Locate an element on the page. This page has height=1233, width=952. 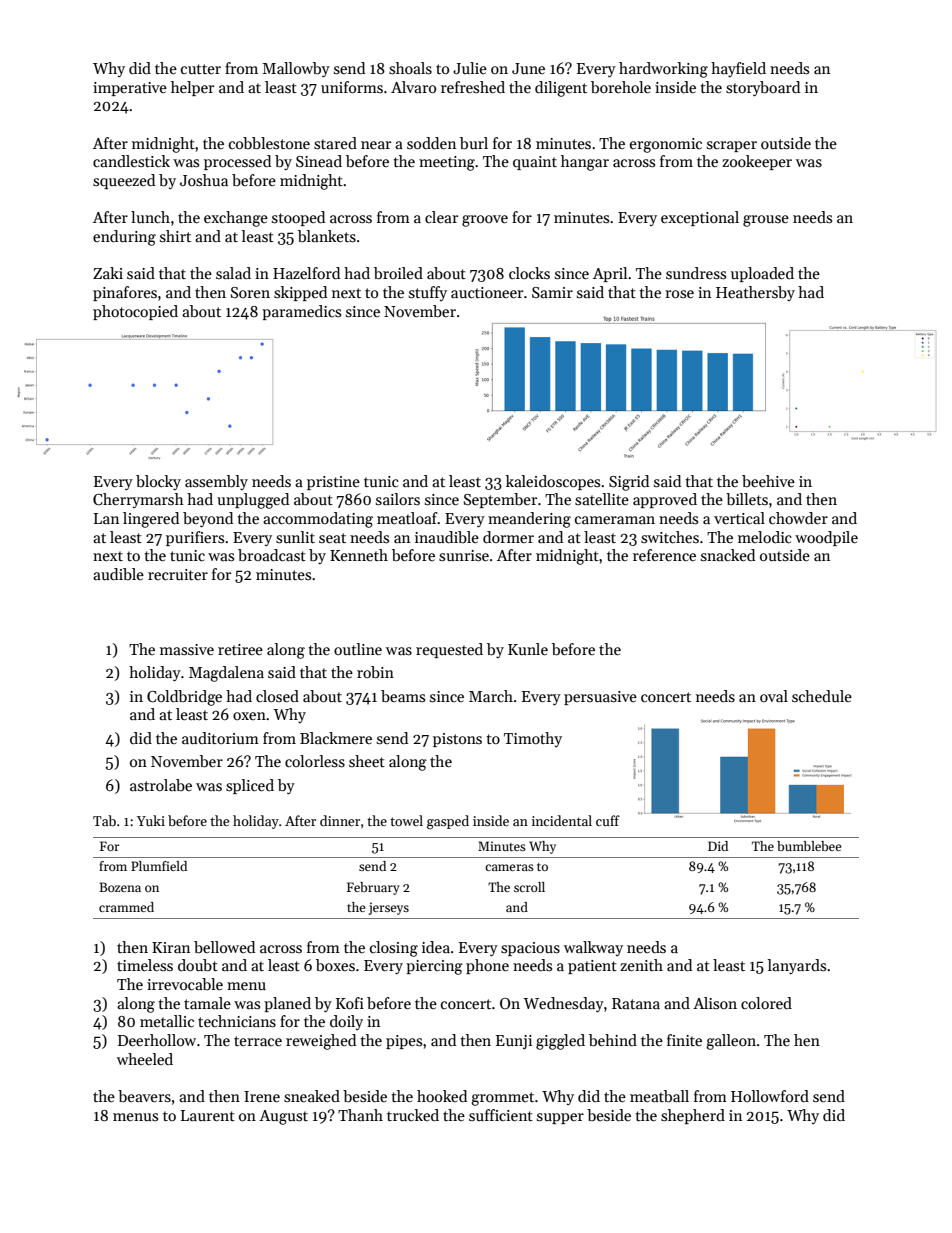
squeezed is located at coordinates (124, 181).
